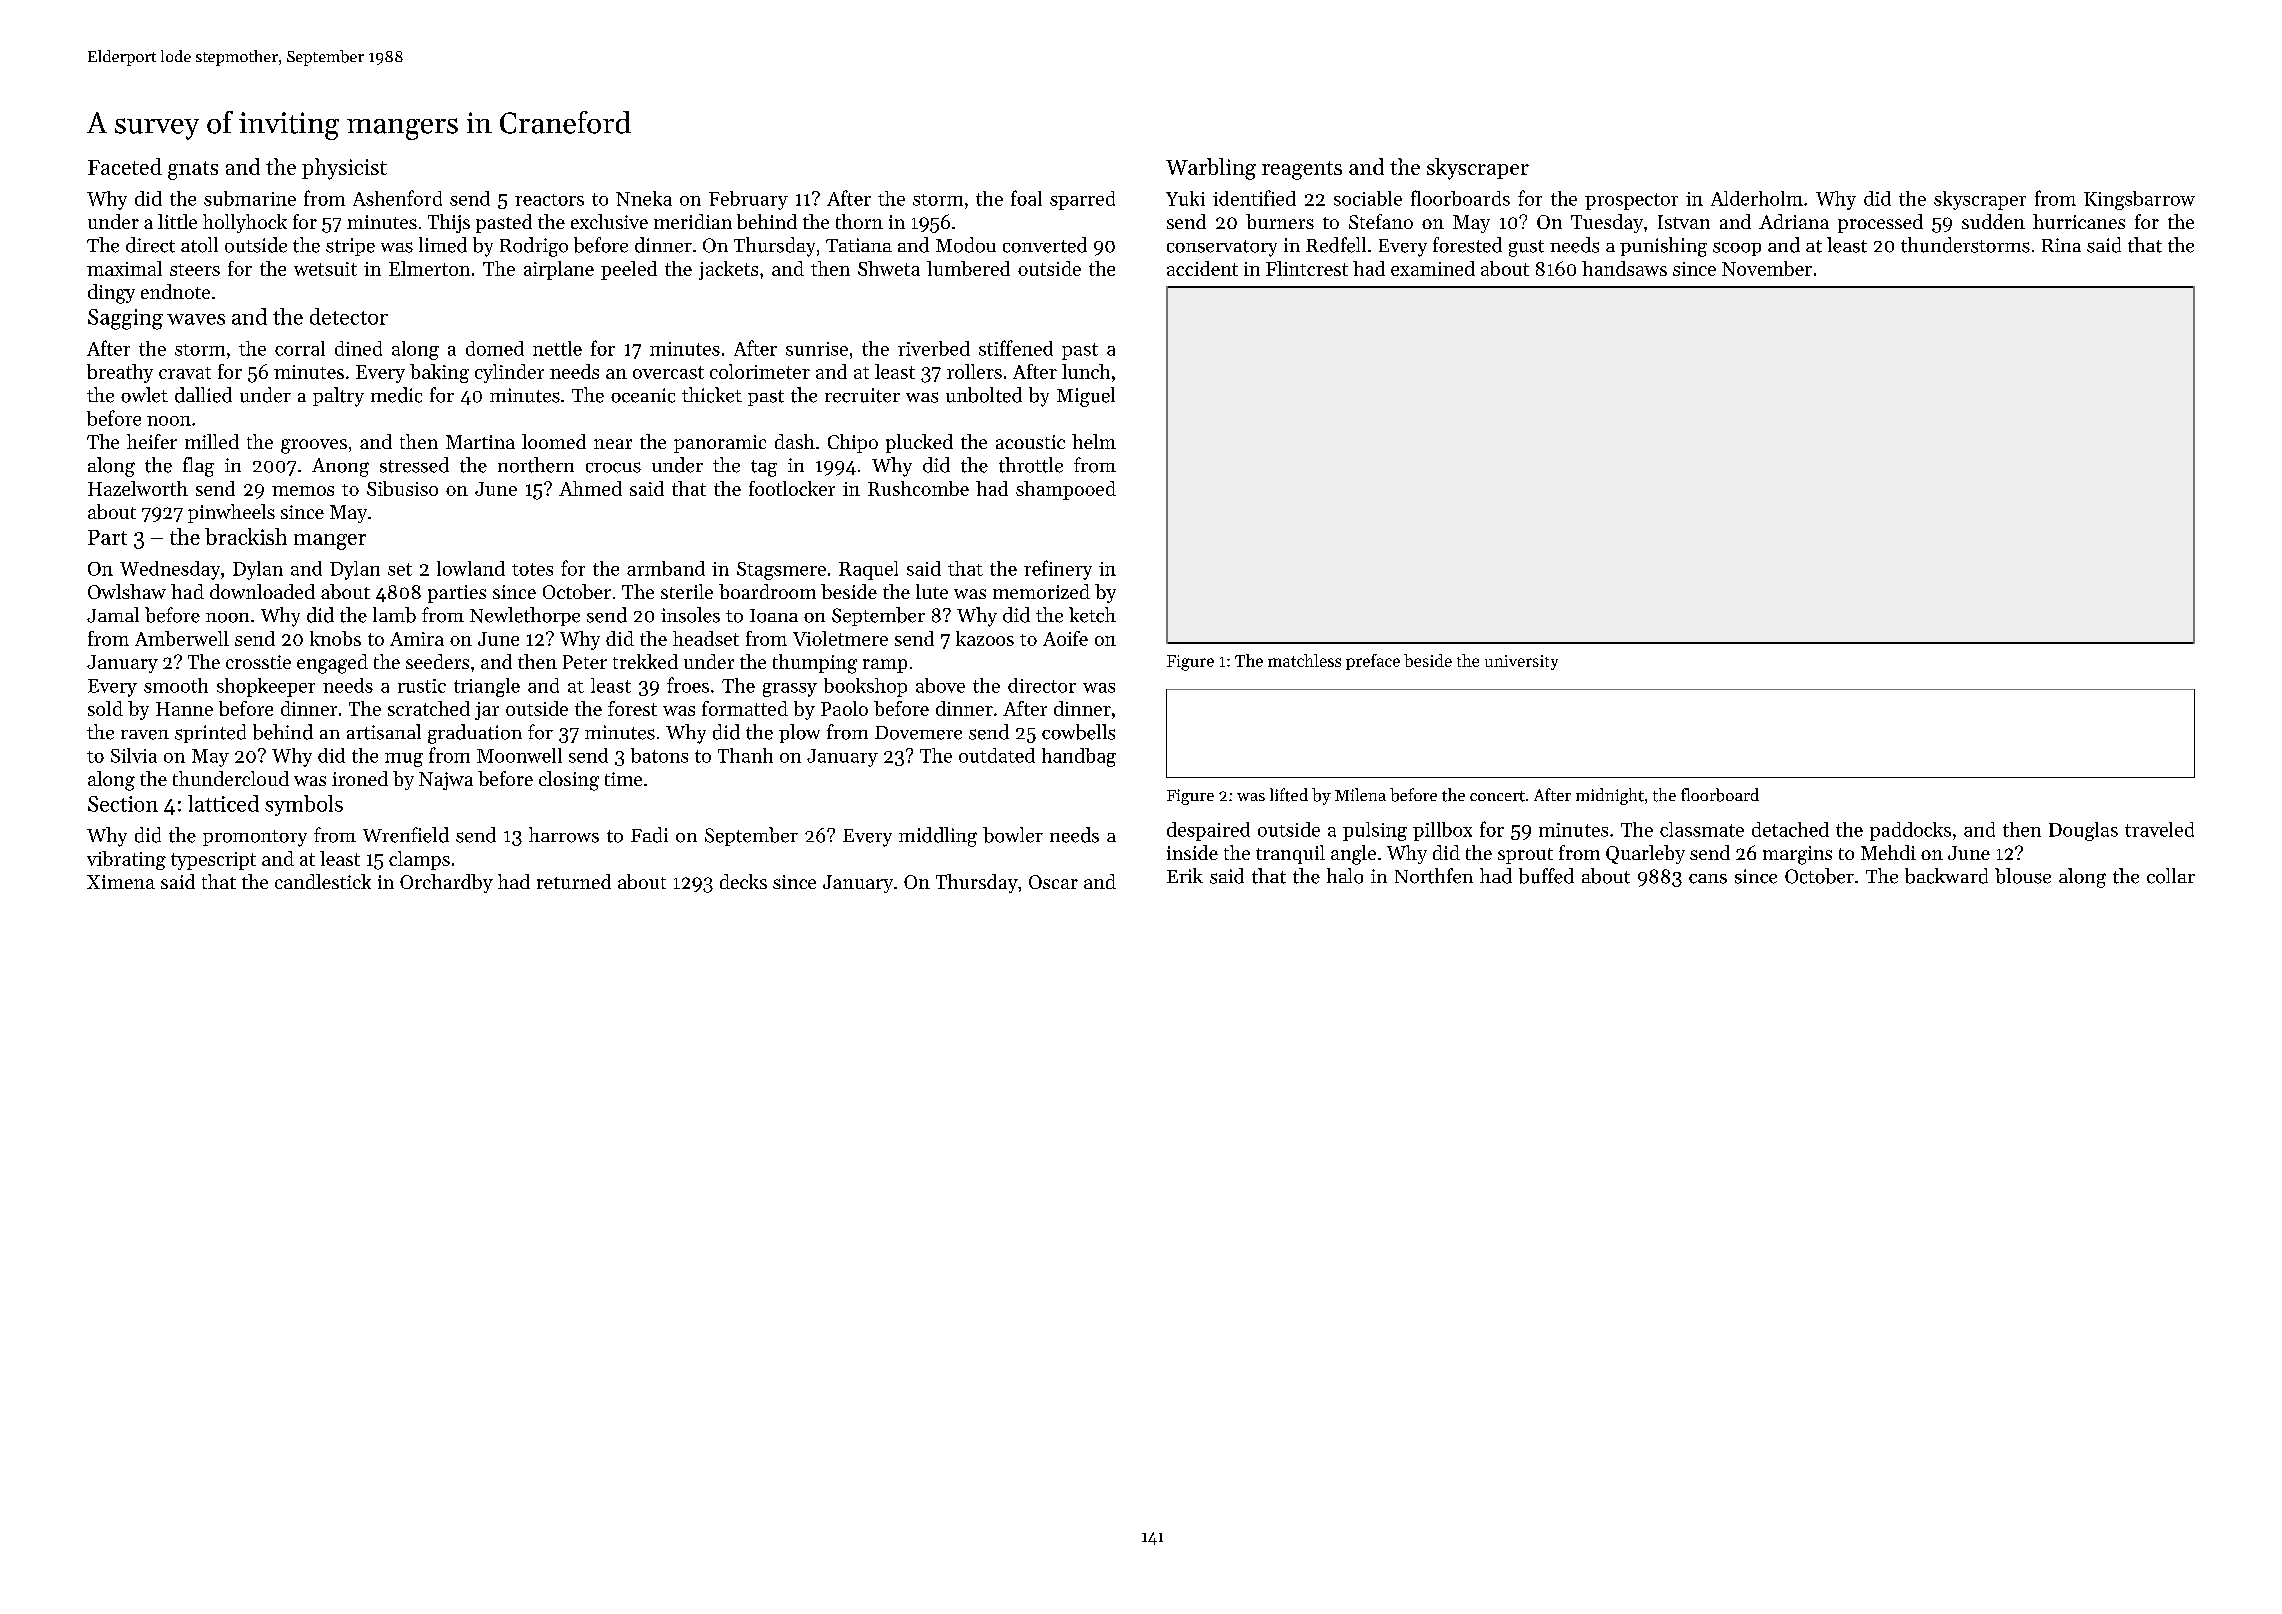 Image resolution: width=2282 pixels, height=1614 pixels. Describe the element at coordinates (1078, 732) in the screenshot. I see `cowbells` at that location.
